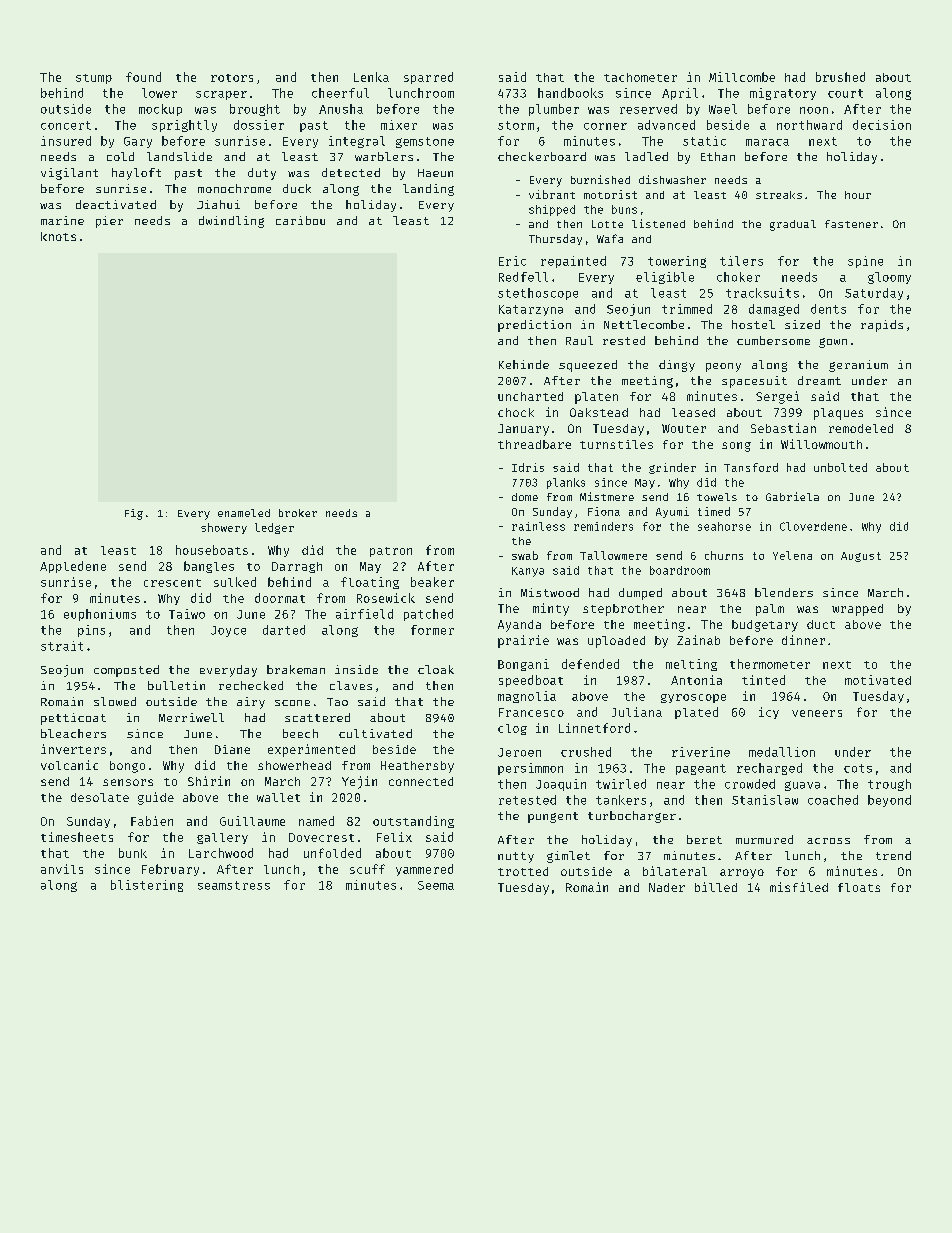 The width and height of the screenshot is (952, 1233). What do you see at coordinates (134, 514) in the screenshot?
I see `Fig` at bounding box center [134, 514].
